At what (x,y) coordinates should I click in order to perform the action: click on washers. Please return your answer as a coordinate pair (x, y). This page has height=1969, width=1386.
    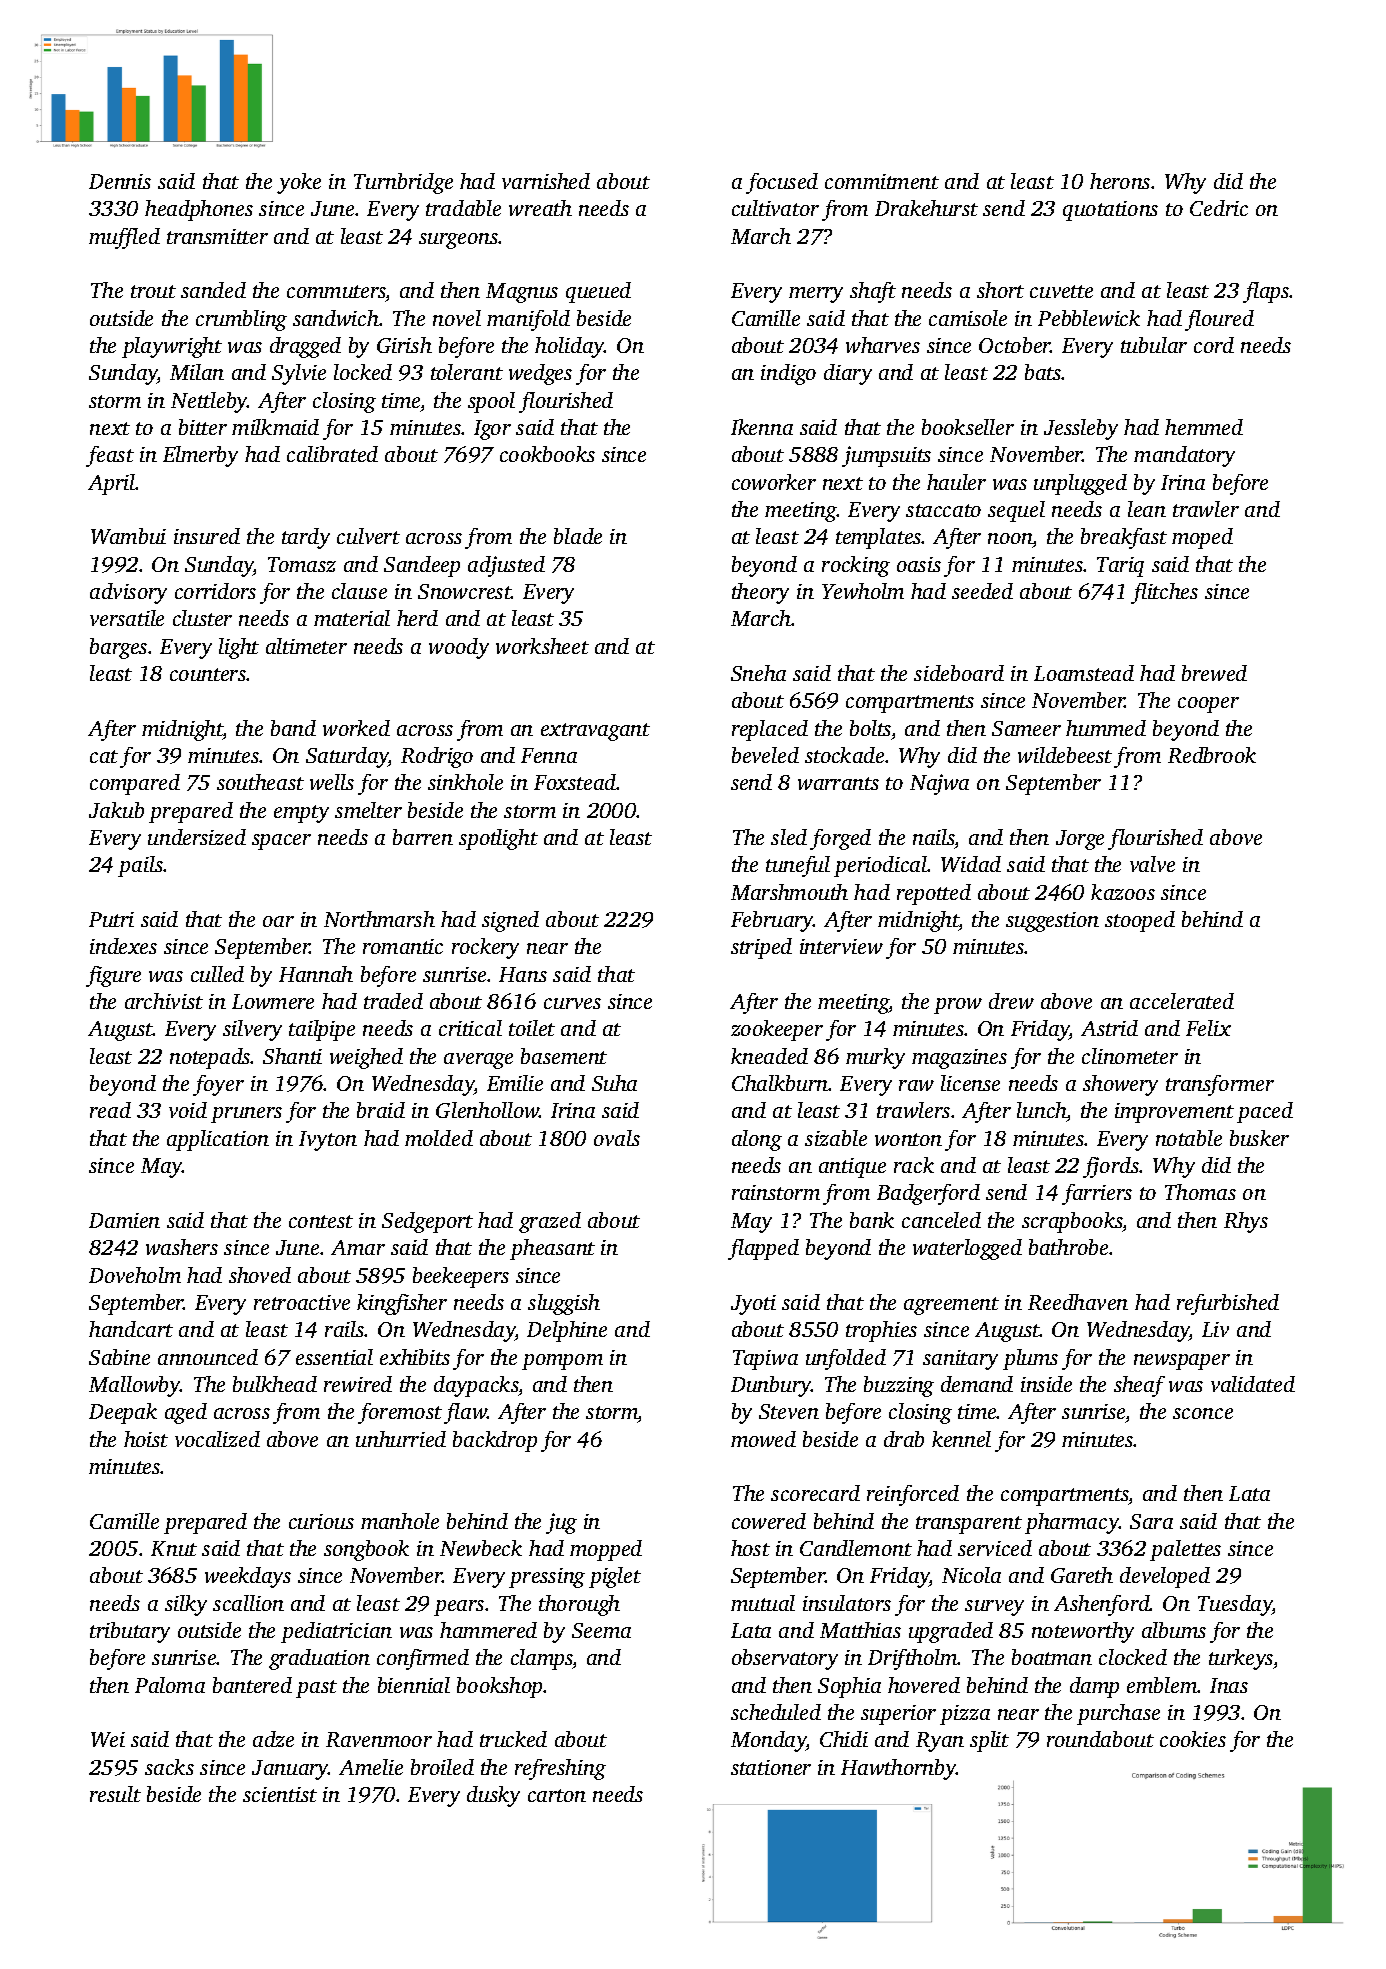
    Looking at the image, I should click on (182, 1247).
